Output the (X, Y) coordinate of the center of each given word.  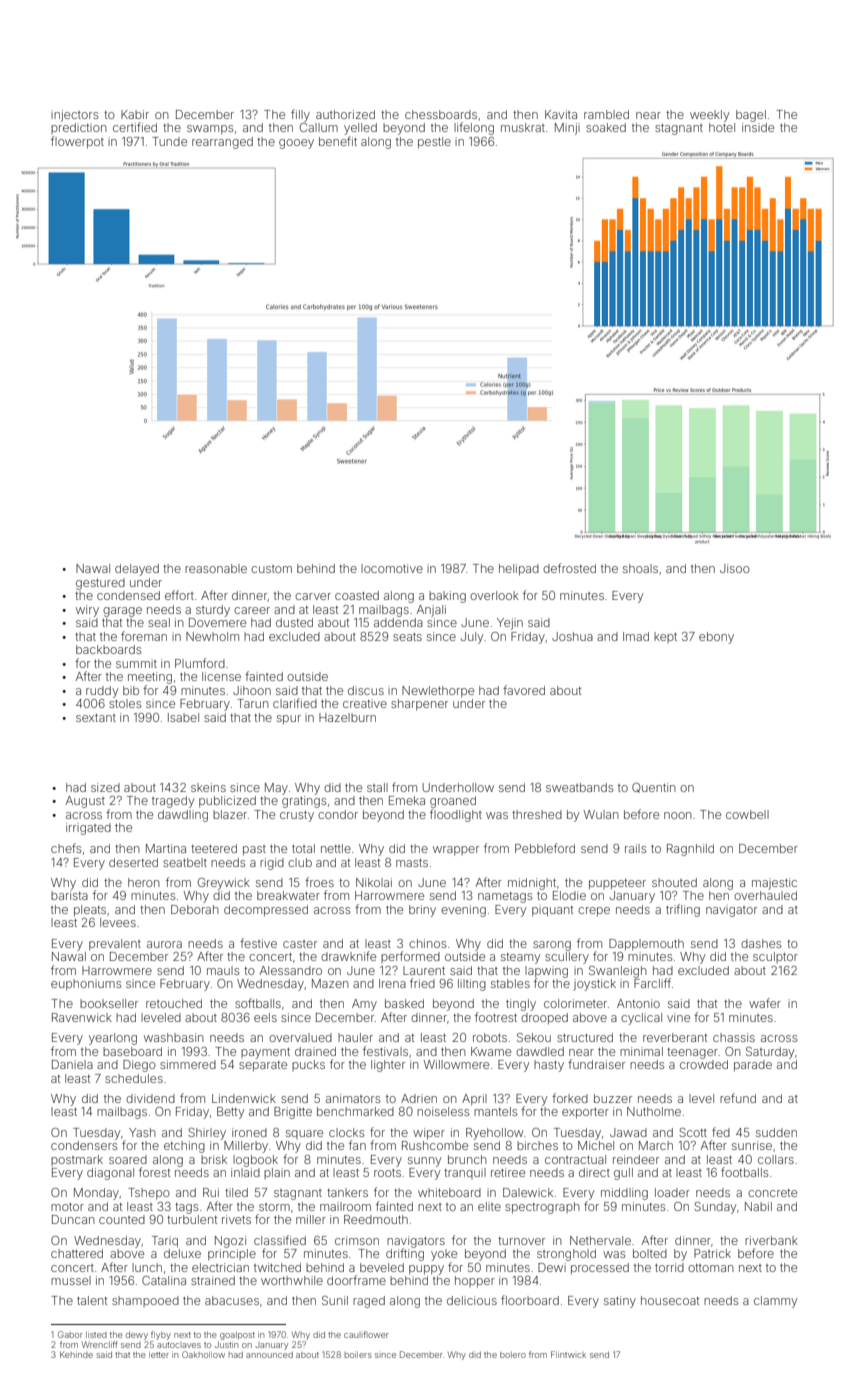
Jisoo (735, 568)
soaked (606, 127)
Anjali (431, 611)
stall (377, 787)
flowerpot (77, 142)
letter (159, 1355)
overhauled (765, 895)
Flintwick (568, 1354)
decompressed (266, 911)
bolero (513, 1355)
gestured (100, 584)
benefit (338, 141)
